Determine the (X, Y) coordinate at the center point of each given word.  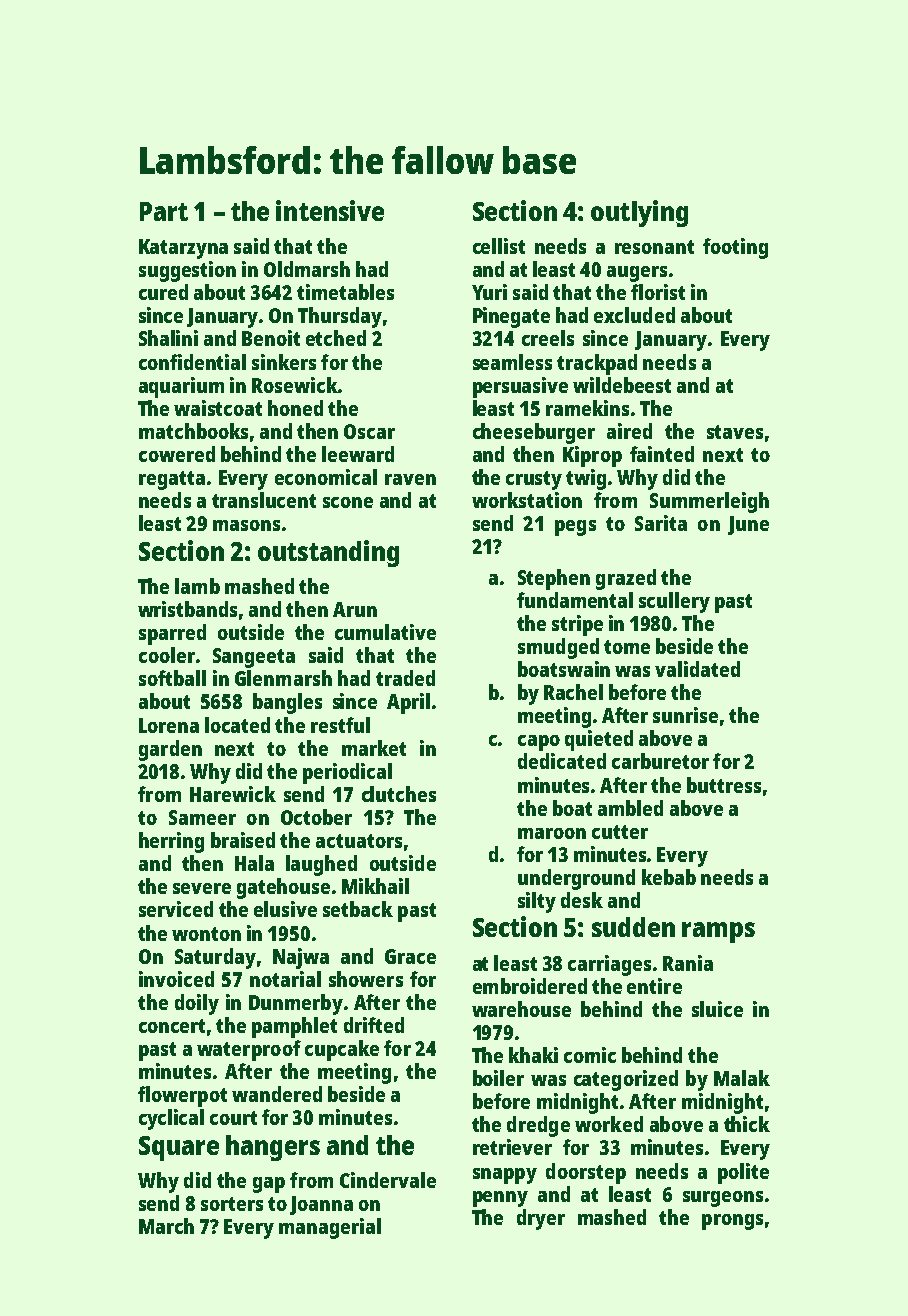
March (166, 1226)
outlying (639, 213)
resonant (654, 247)
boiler (498, 1078)
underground (576, 879)
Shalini (168, 338)
